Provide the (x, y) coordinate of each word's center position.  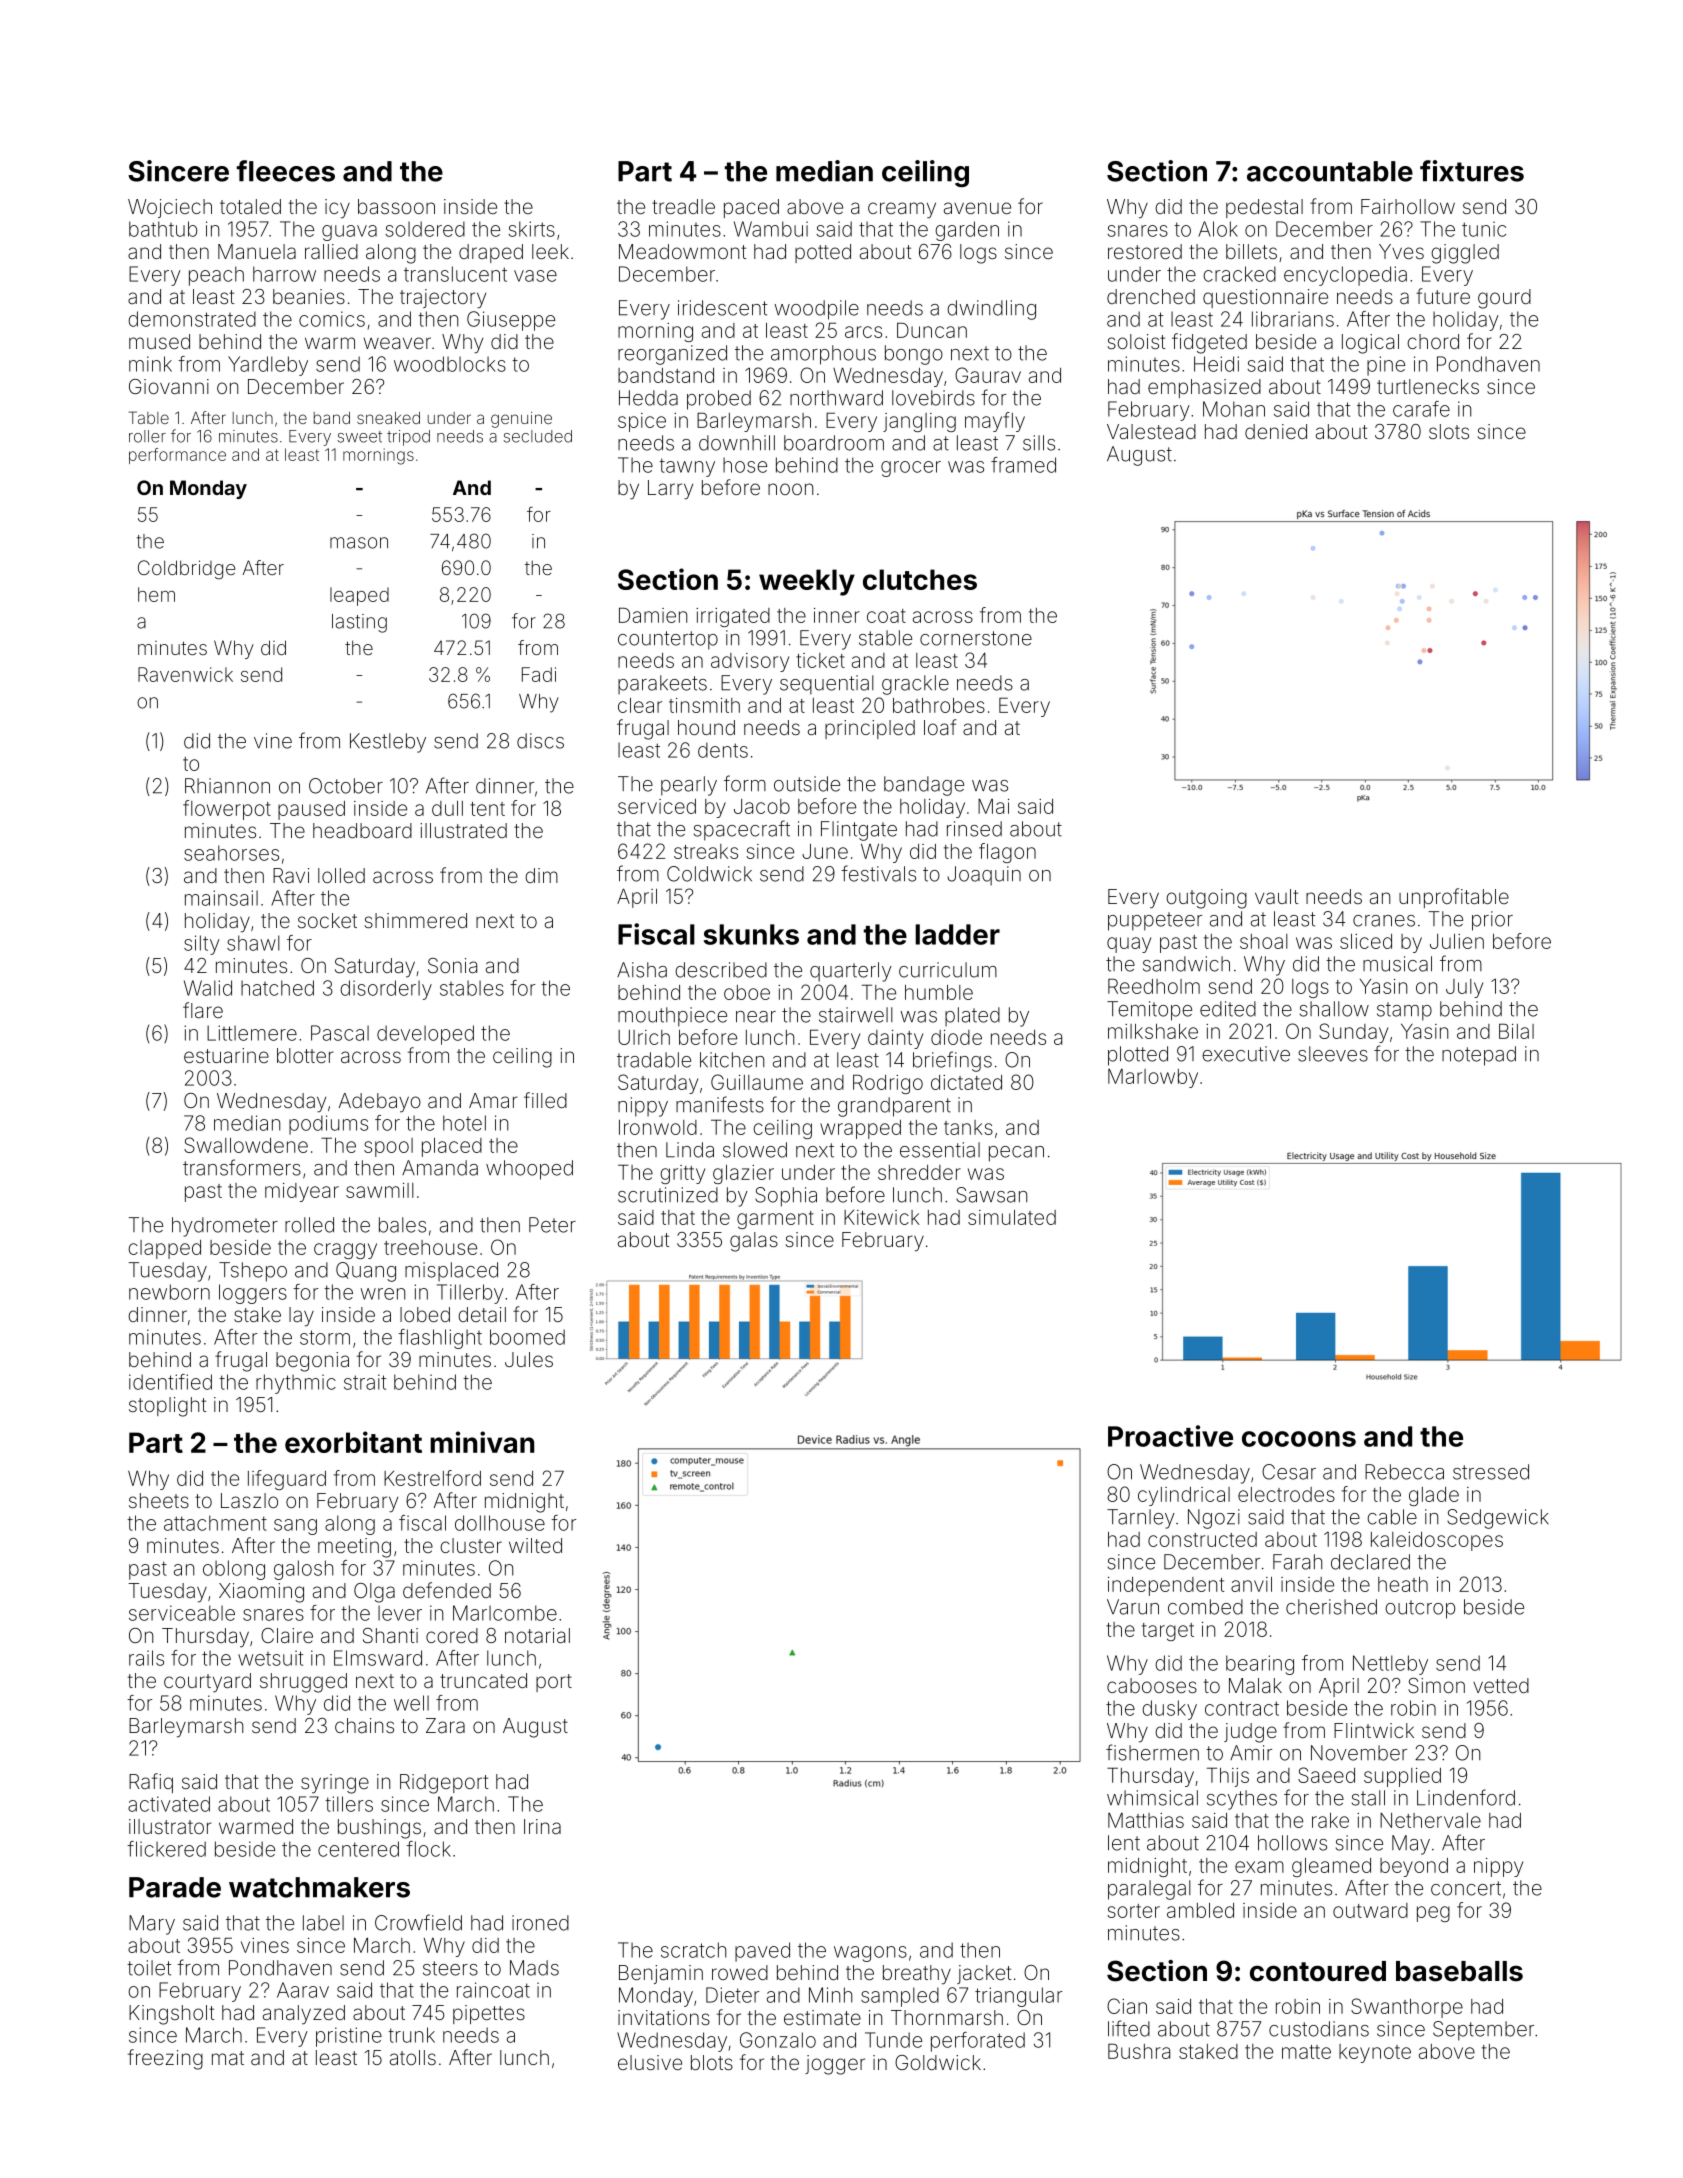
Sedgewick (1498, 1519)
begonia (312, 1362)
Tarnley (1141, 1519)
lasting (359, 623)
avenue (977, 208)
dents (723, 750)
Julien (1457, 941)
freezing (165, 2059)
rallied (331, 251)
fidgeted (1209, 343)
